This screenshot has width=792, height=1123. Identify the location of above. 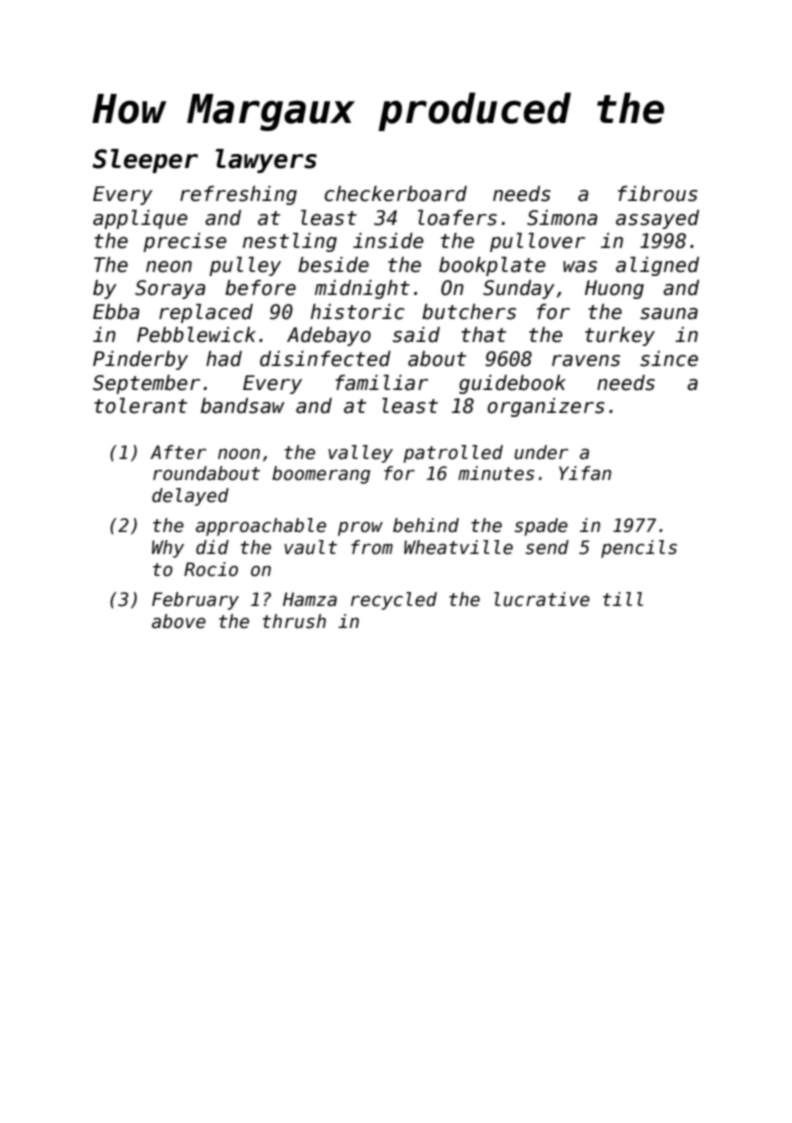
(179, 621).
